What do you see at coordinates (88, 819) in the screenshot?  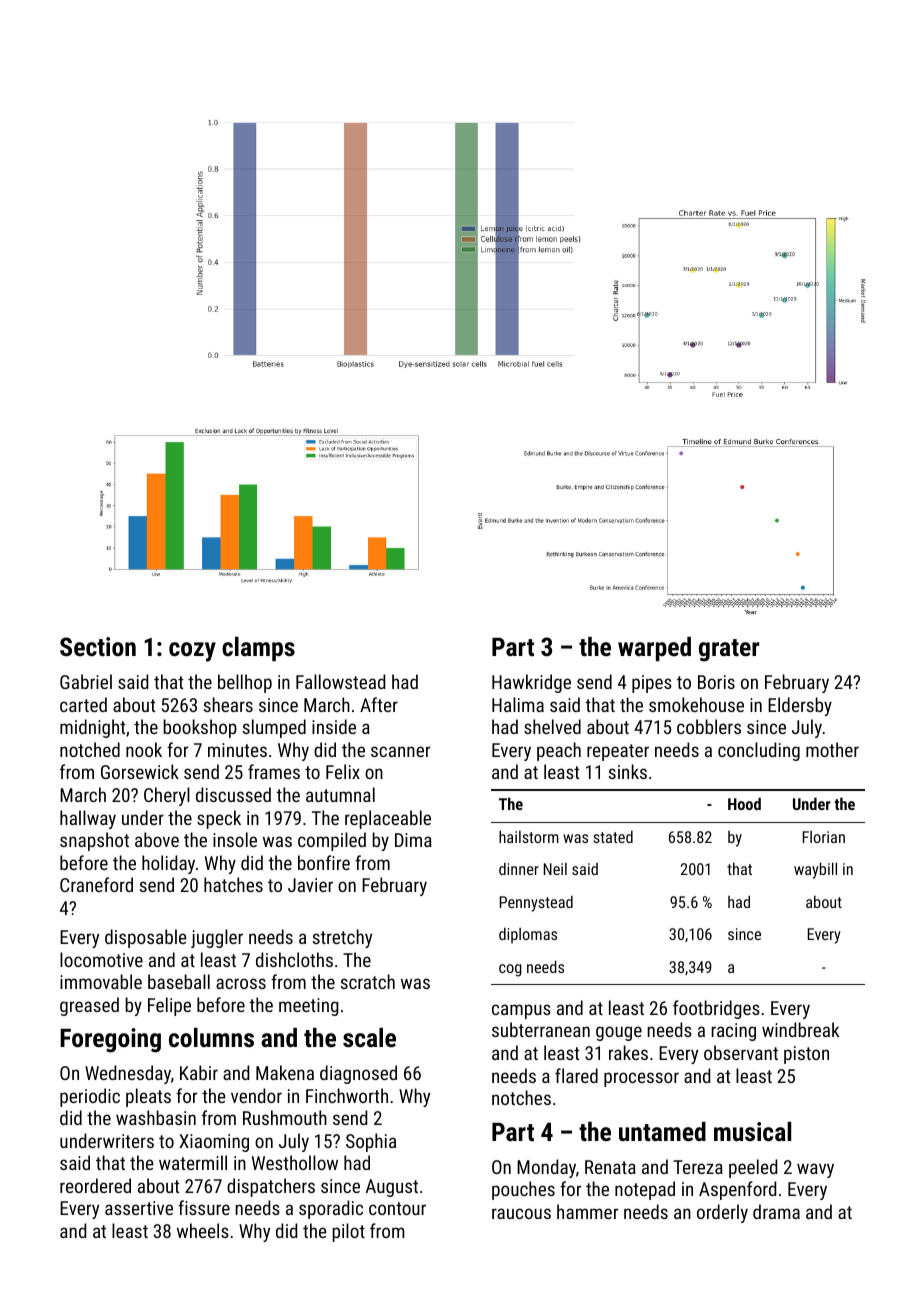 I see `hallway` at bounding box center [88, 819].
